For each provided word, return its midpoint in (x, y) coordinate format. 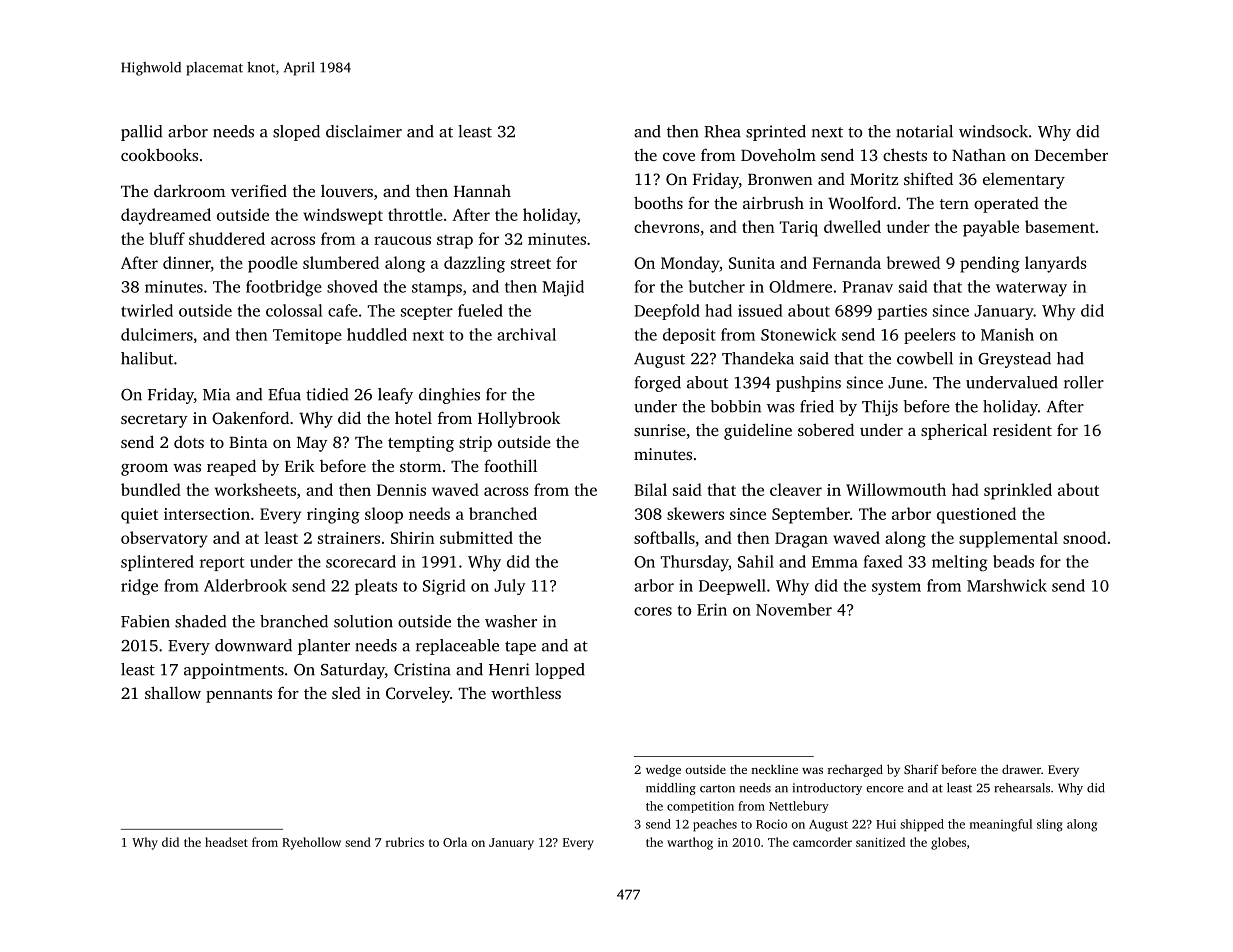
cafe (343, 310)
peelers (930, 336)
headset (226, 842)
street (531, 263)
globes (948, 843)
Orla (455, 842)
